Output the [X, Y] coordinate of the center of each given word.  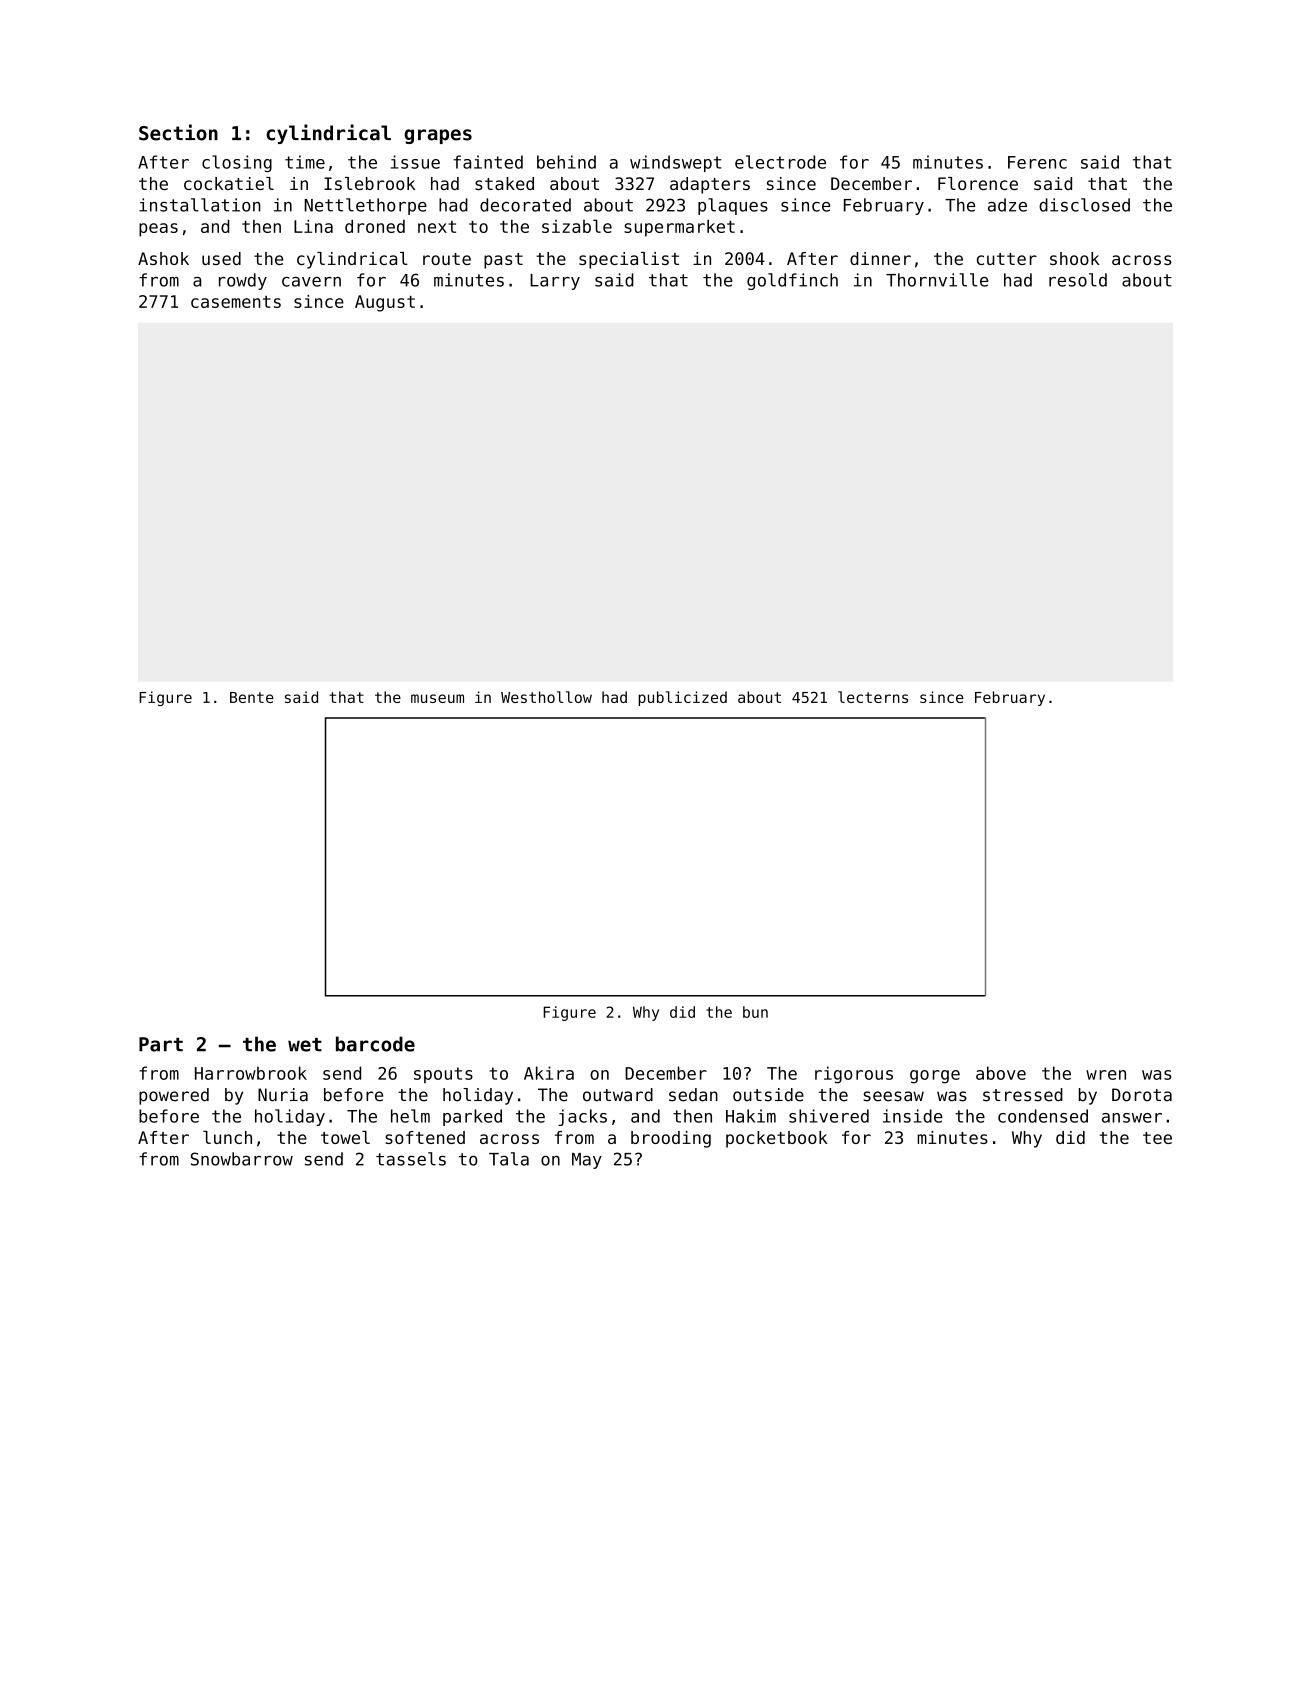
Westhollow [546, 697]
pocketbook [777, 1139]
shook [1075, 258]
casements [236, 302]
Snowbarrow [242, 1159]
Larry [555, 282]
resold [1078, 280]
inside [913, 1116]
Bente [252, 697]
